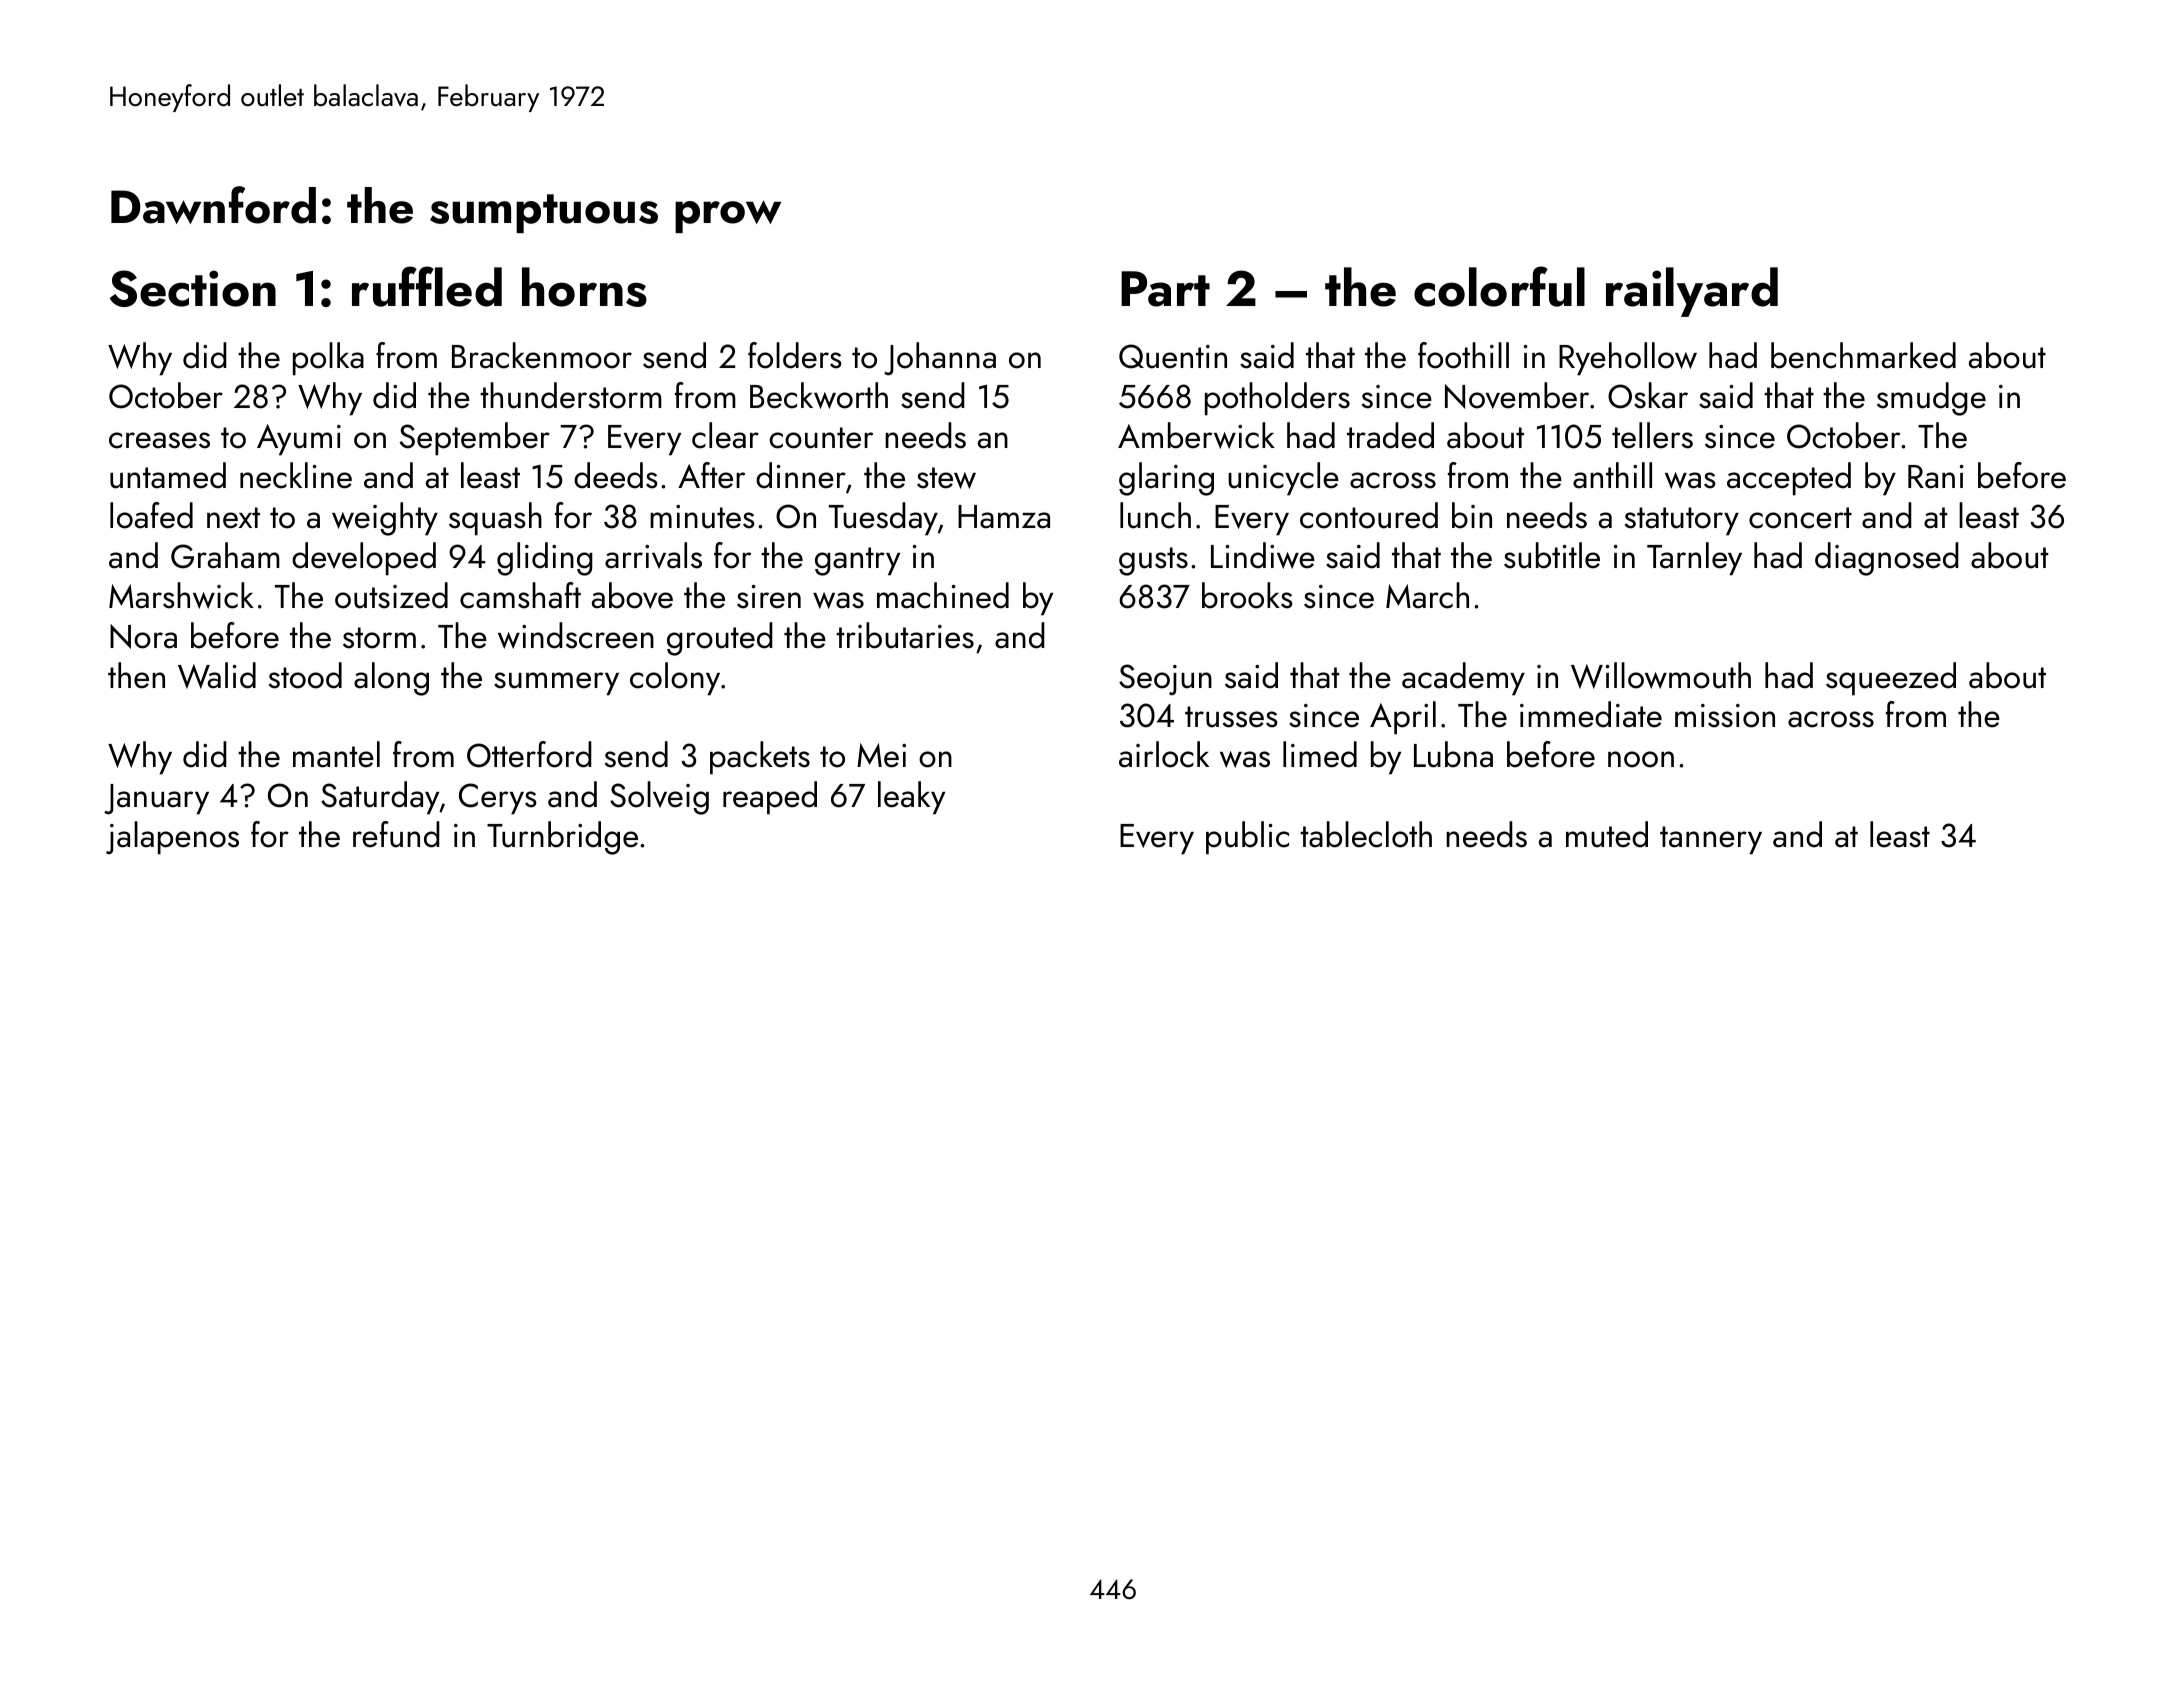 This page has height=1683, width=2178. I want to click on then, so click(136, 675).
